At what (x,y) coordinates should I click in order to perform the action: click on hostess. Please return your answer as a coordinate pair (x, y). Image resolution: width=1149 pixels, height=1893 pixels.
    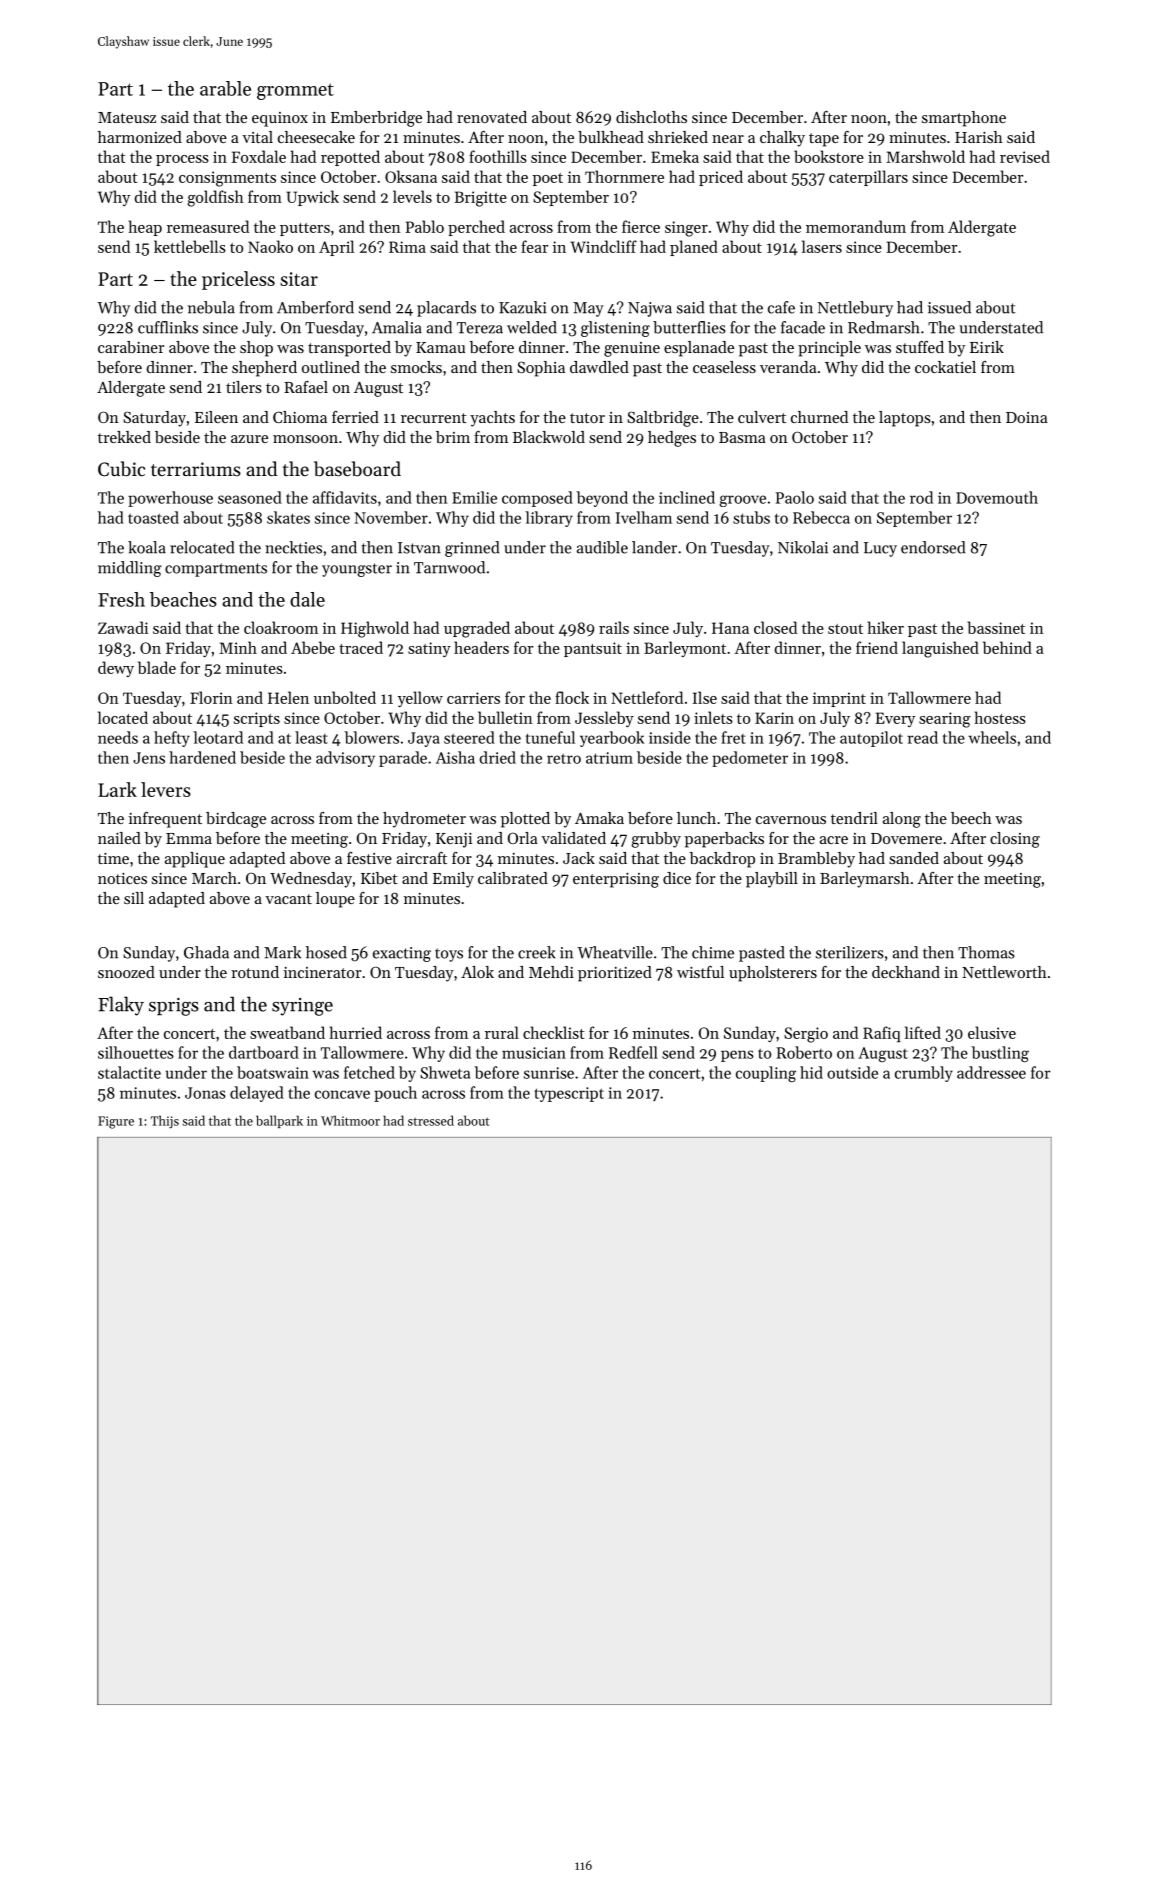
    Looking at the image, I should click on (1000, 717).
